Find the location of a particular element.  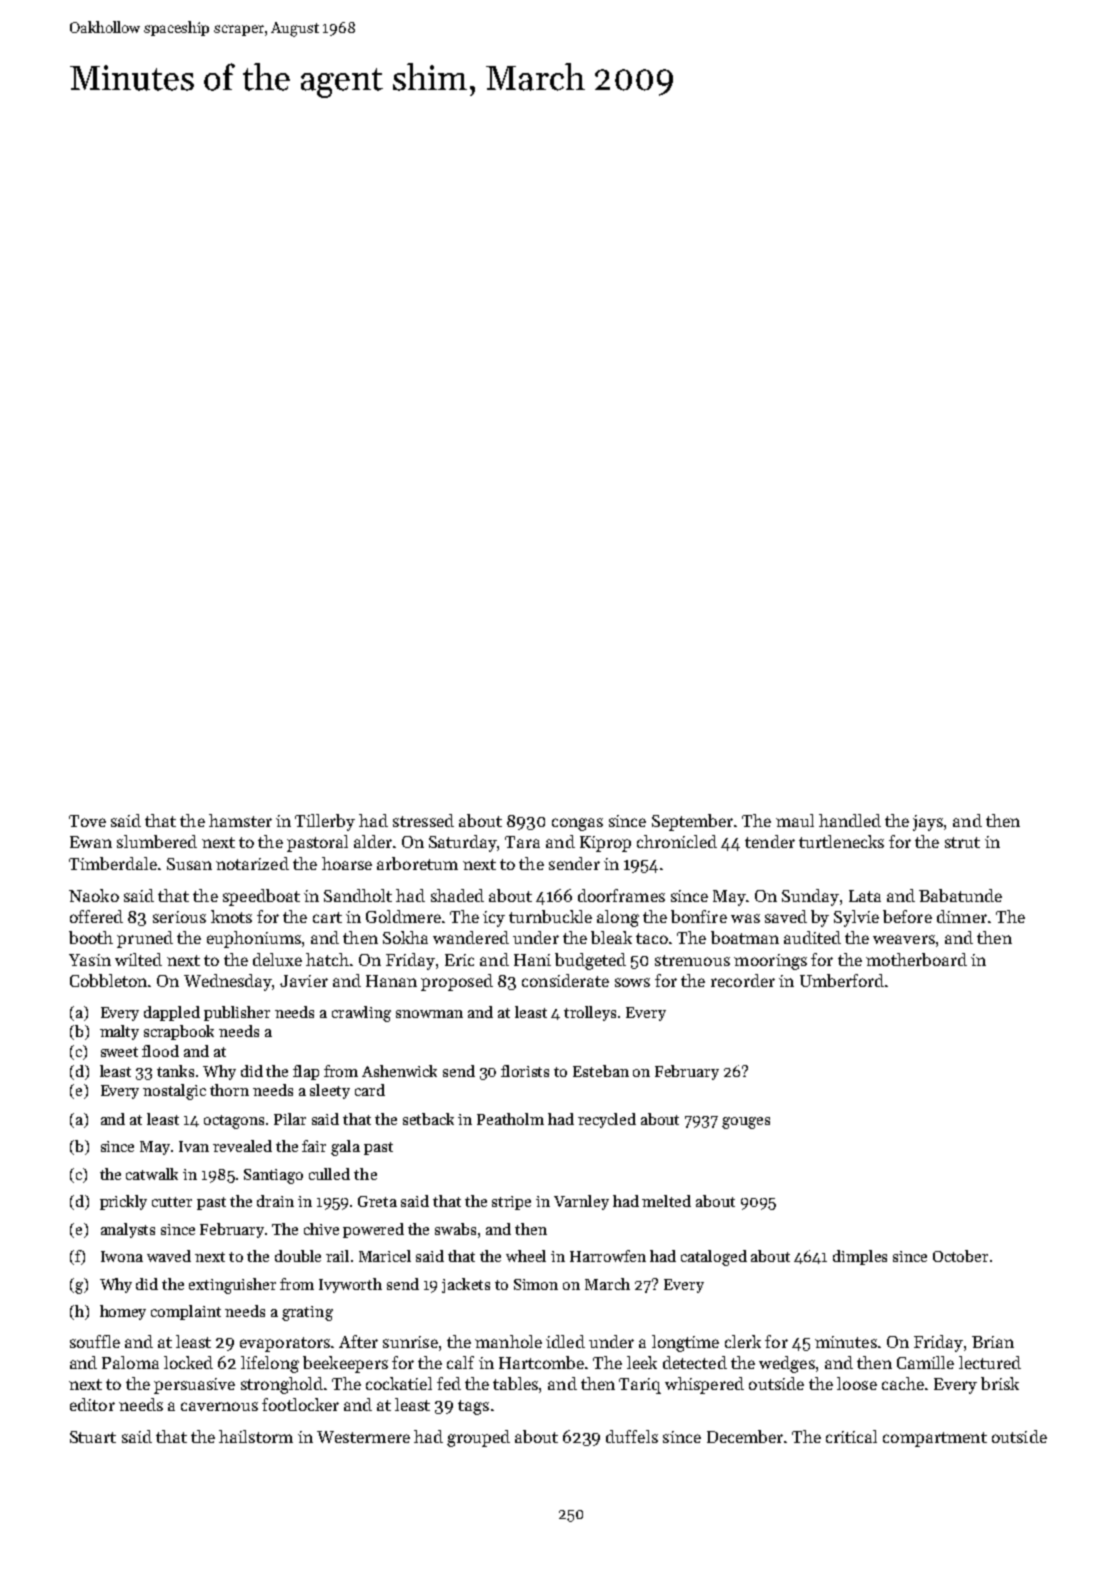

gouges is located at coordinates (746, 1123).
